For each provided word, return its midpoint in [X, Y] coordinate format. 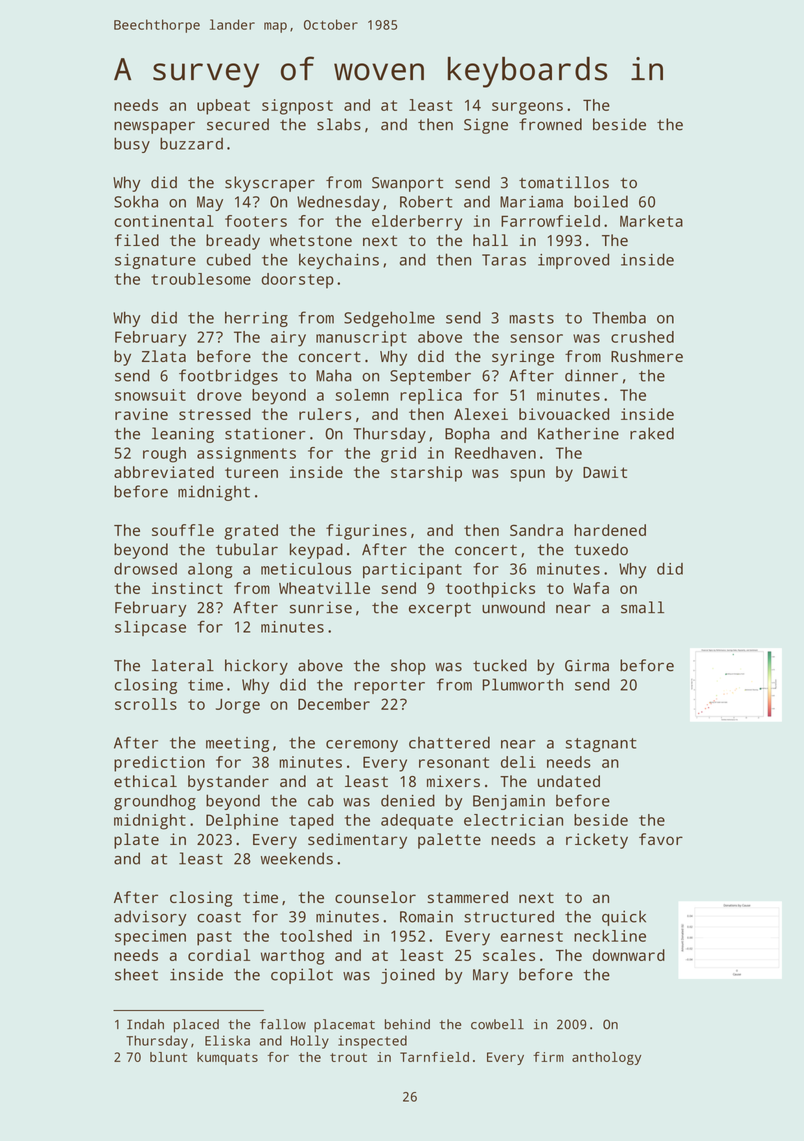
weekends [297, 858]
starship [426, 474]
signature [155, 261]
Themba [619, 317]
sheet [136, 974]
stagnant [601, 745]
